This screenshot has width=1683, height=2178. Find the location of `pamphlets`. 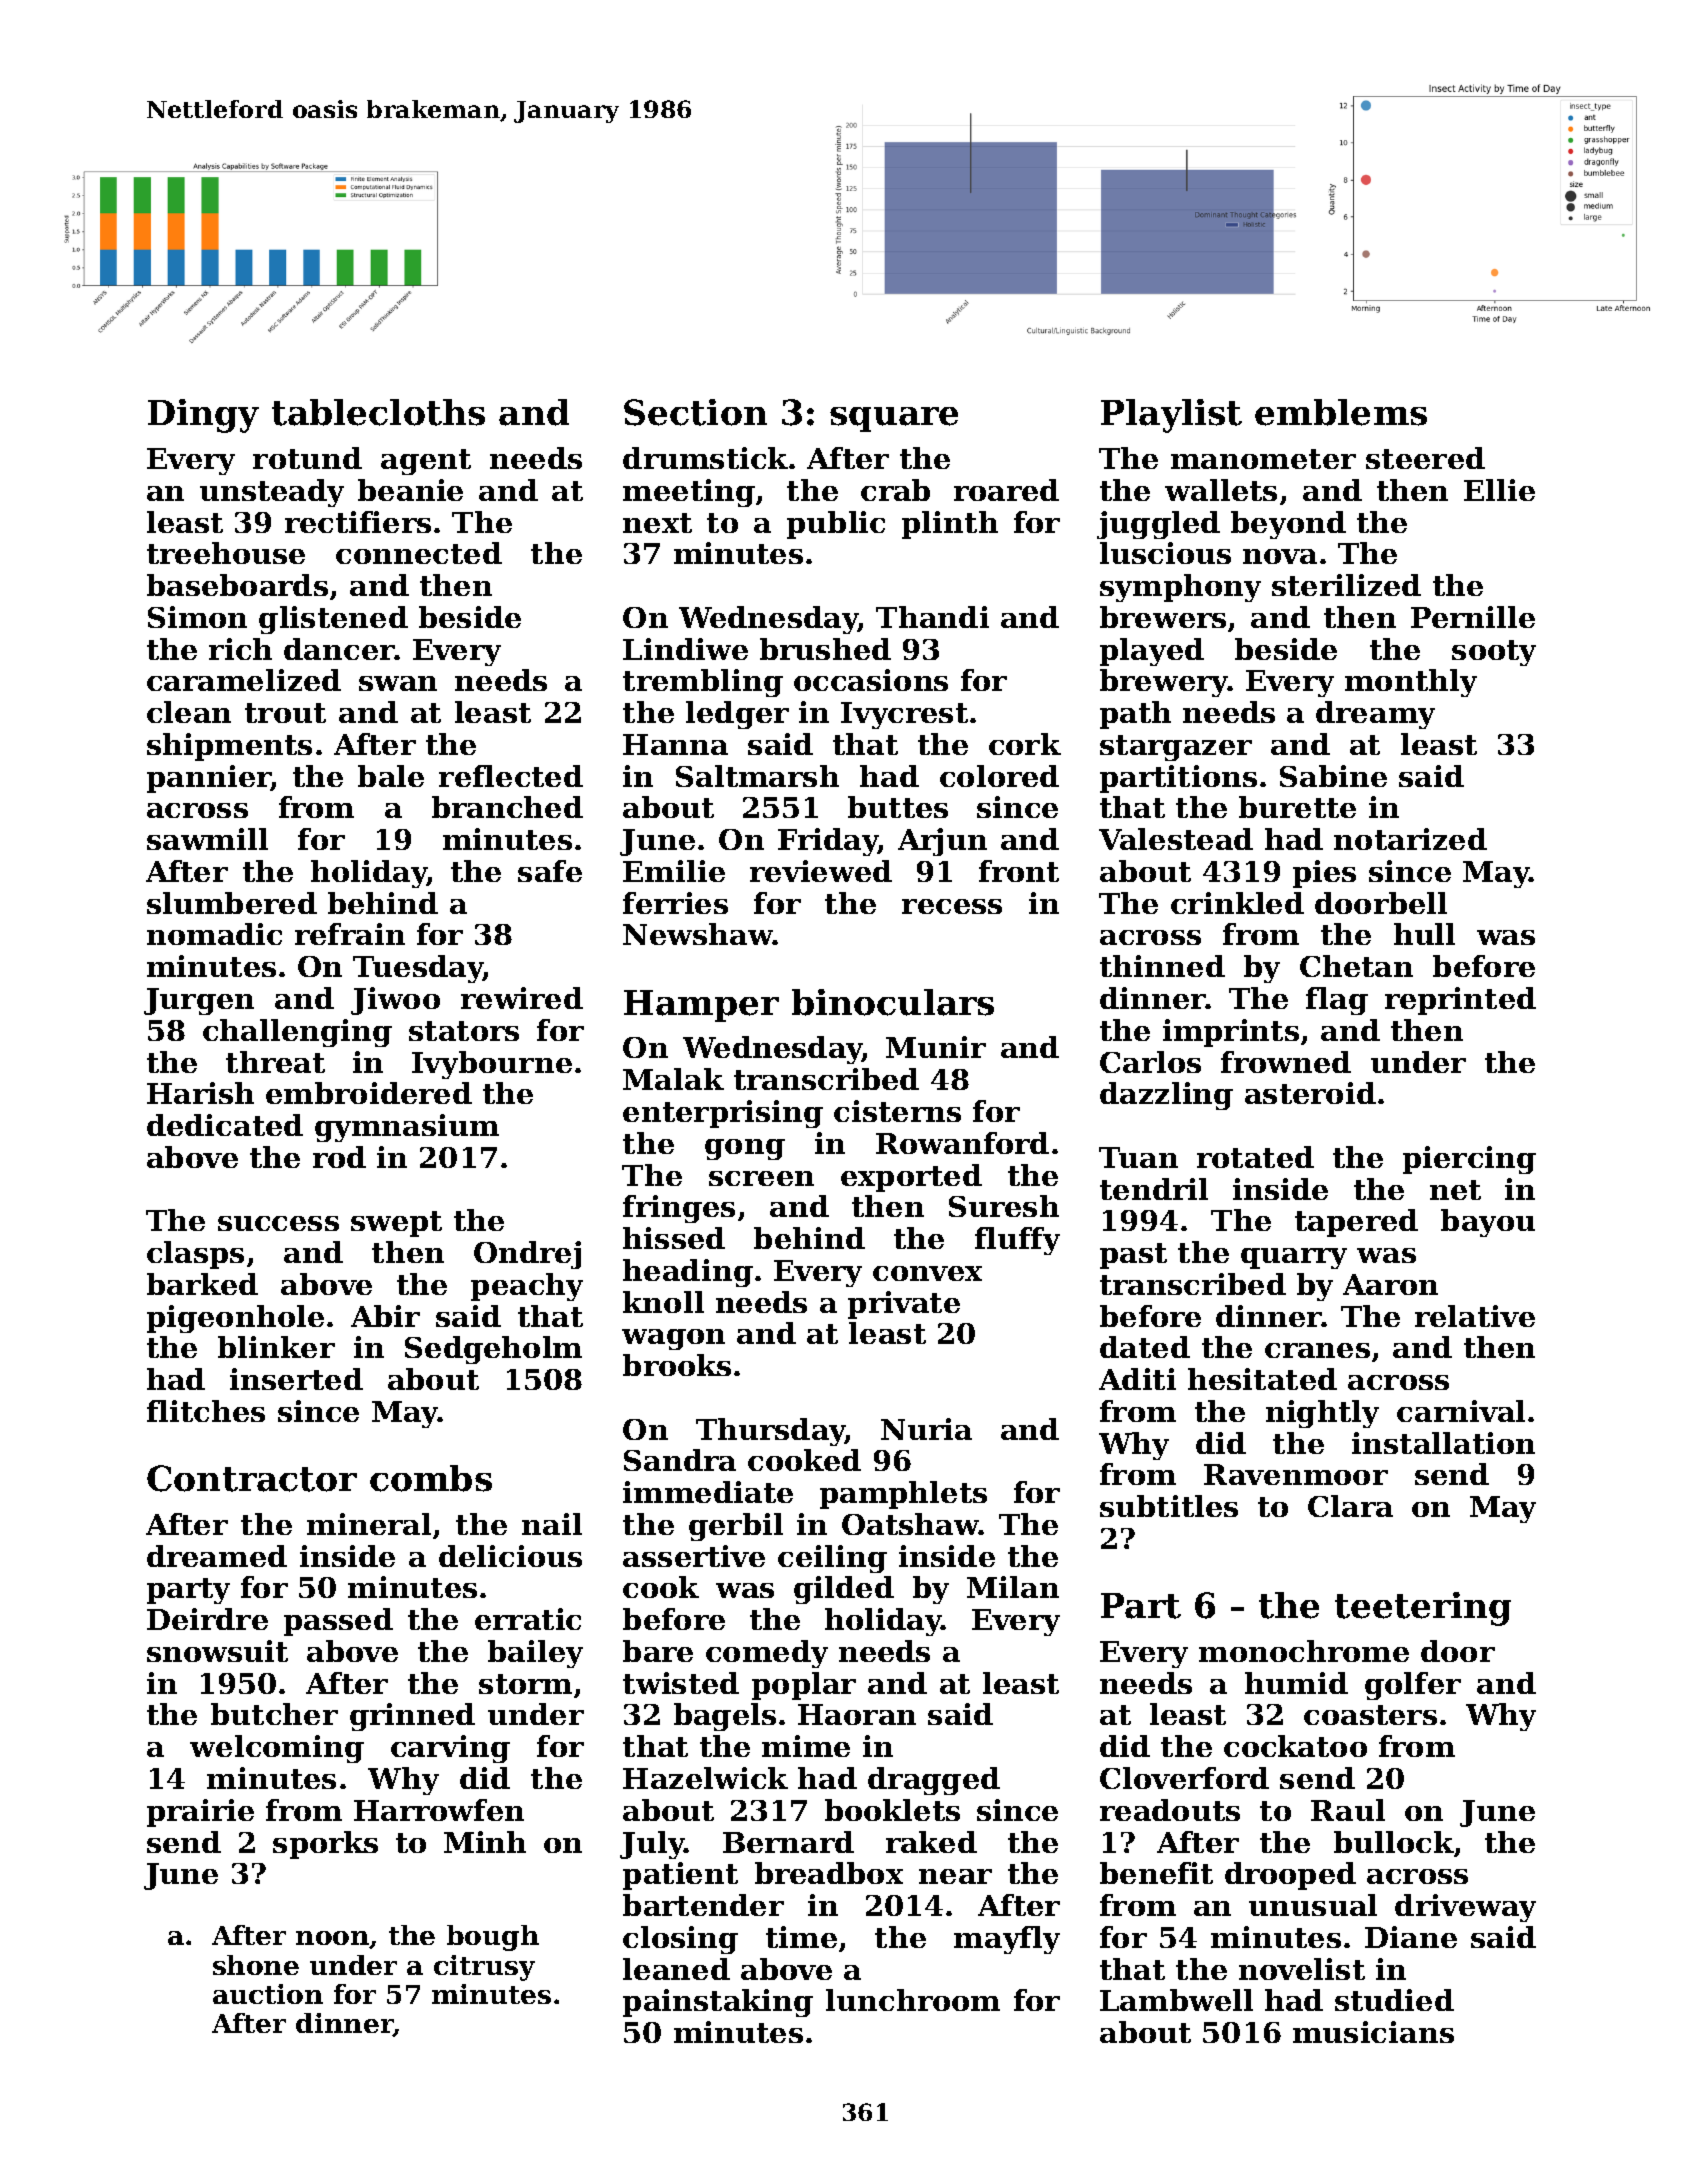

pamphlets is located at coordinates (903, 1495).
